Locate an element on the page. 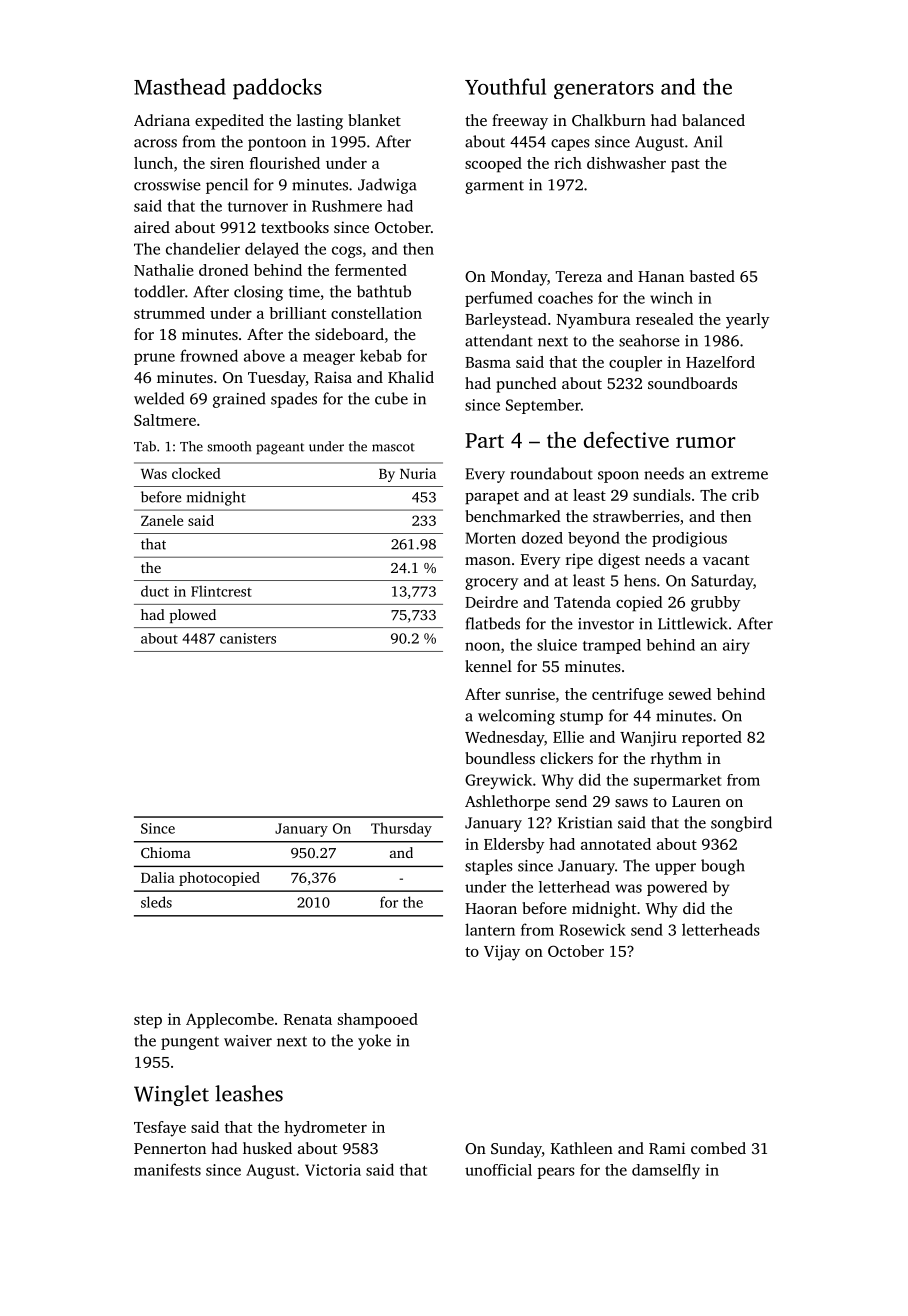 The height and width of the document is (1316, 908). husked is located at coordinates (267, 1148).
